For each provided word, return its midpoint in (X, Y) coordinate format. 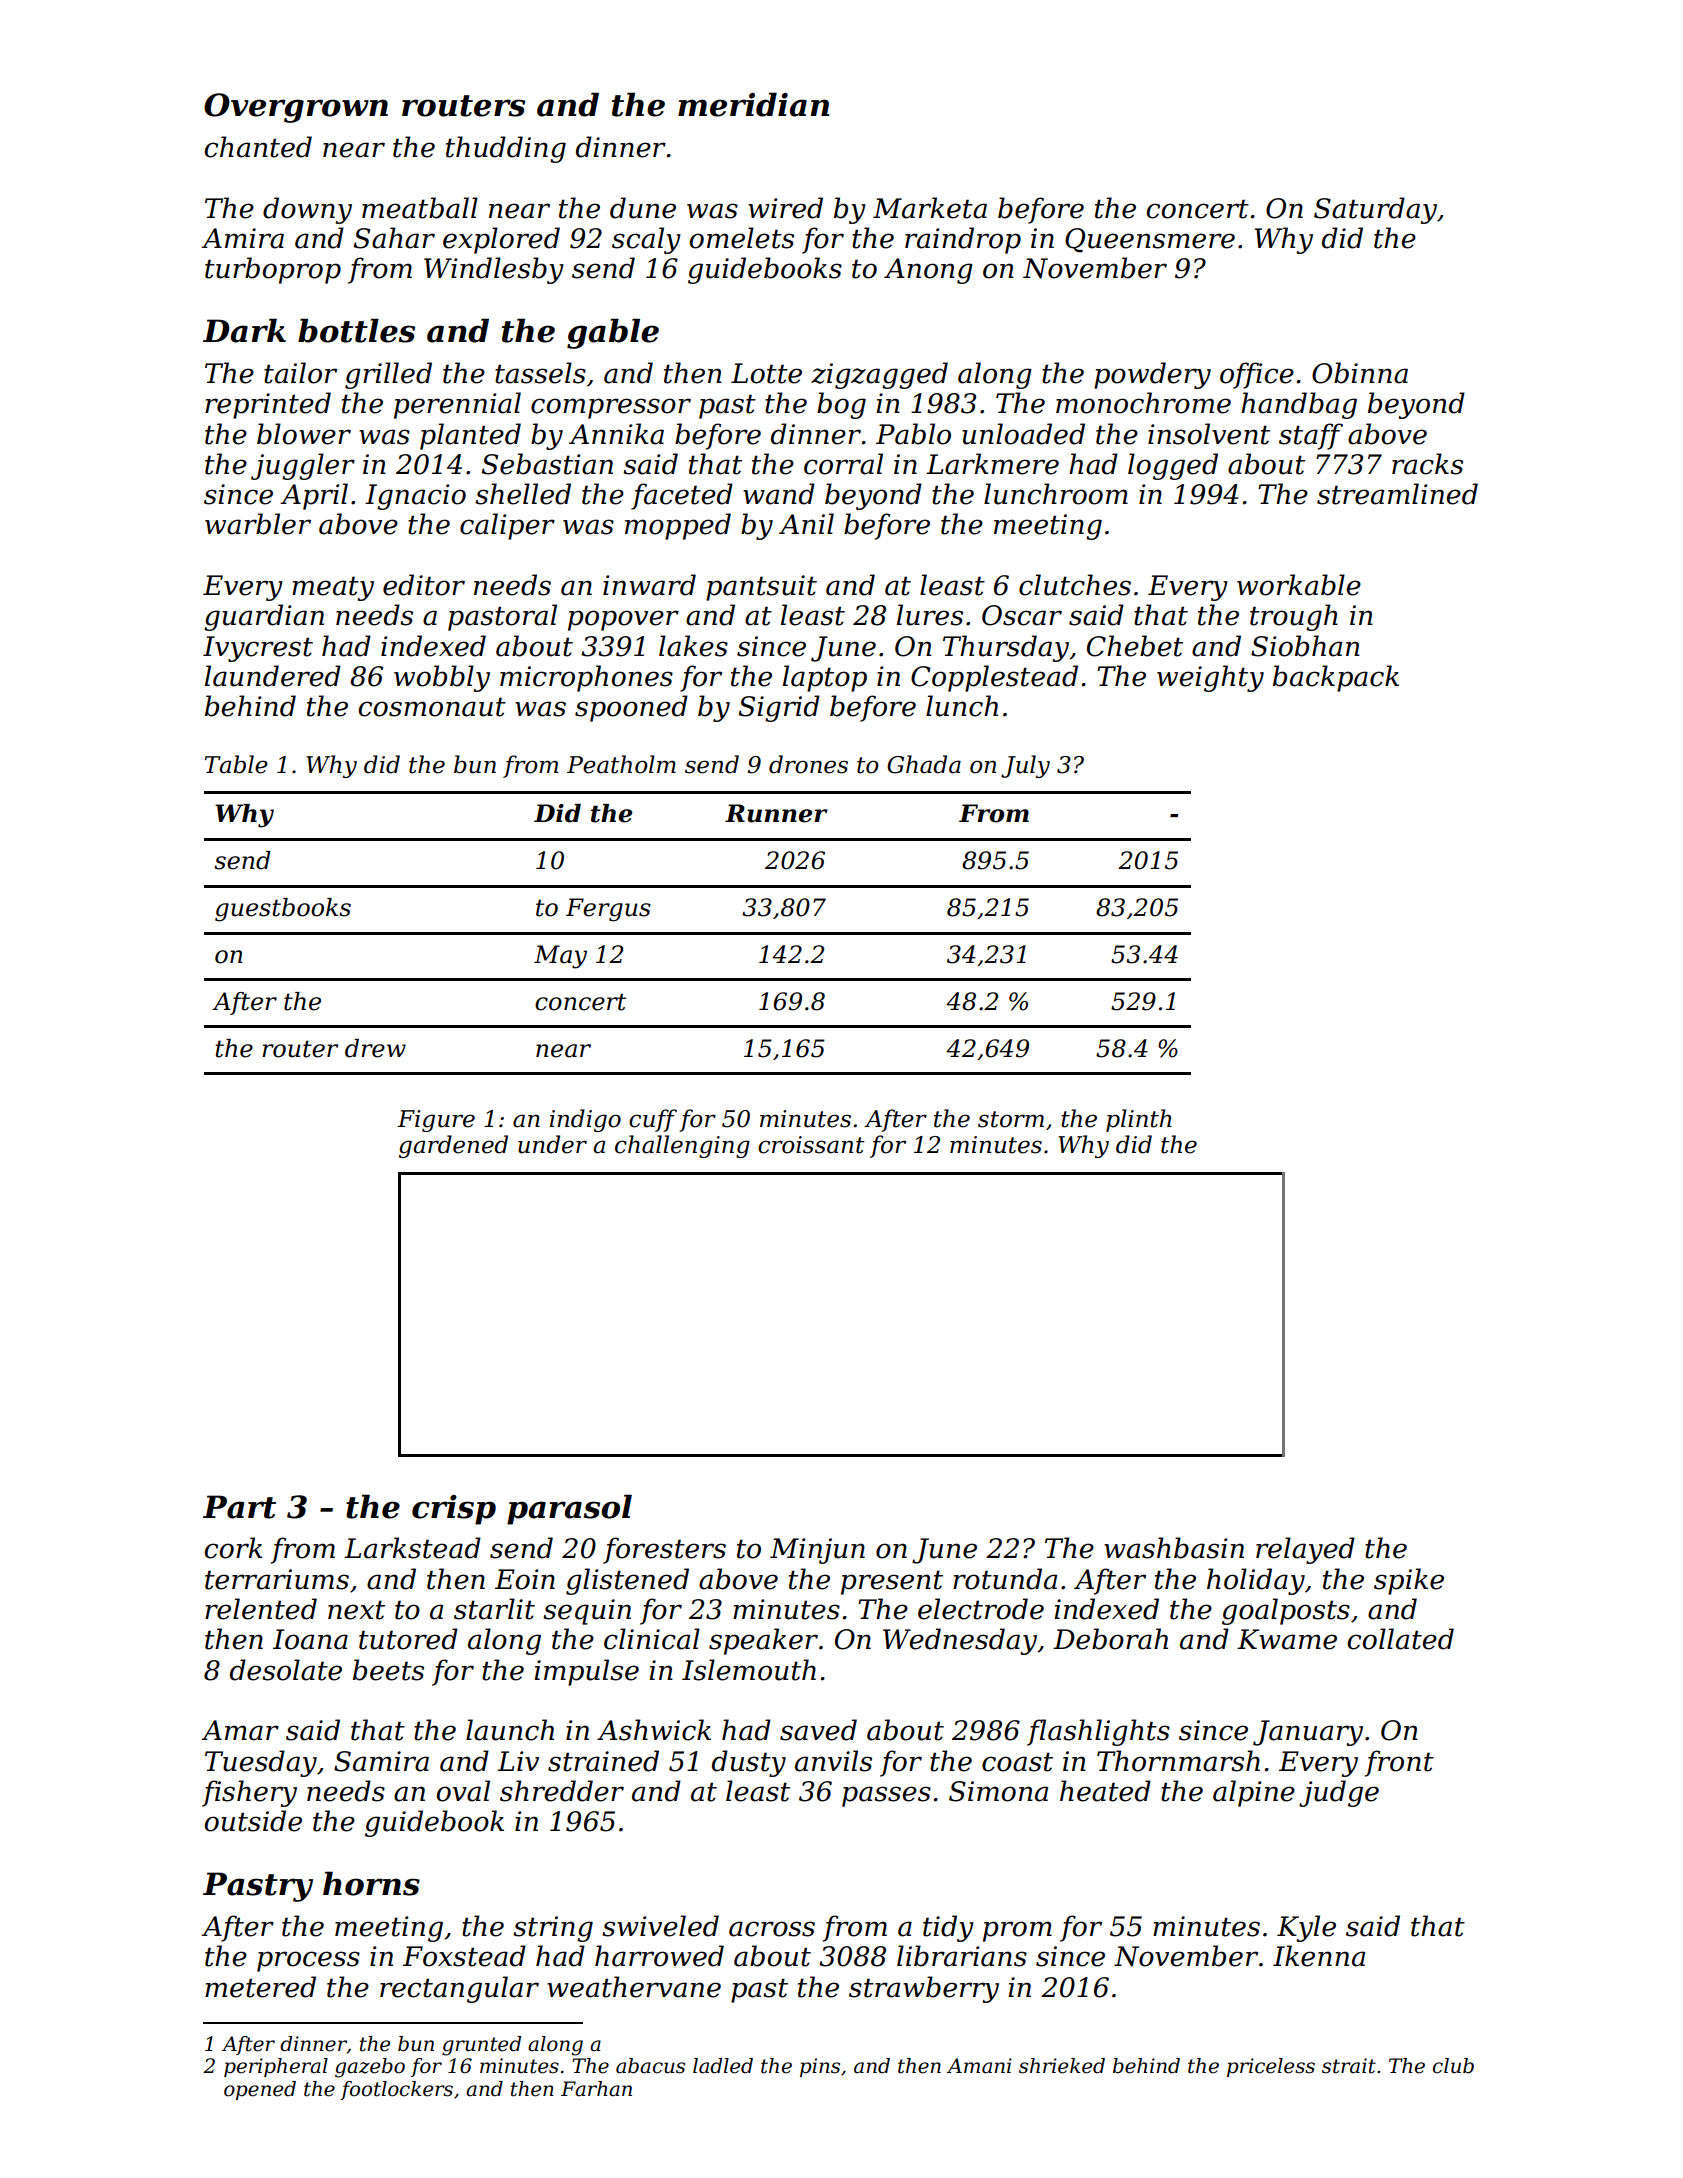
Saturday (1375, 210)
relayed (1305, 1550)
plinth (1139, 1120)
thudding (506, 149)
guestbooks (283, 910)
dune (643, 208)
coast (1017, 1762)
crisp (454, 1510)
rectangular (459, 1989)
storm (1011, 1119)
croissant (811, 1145)
